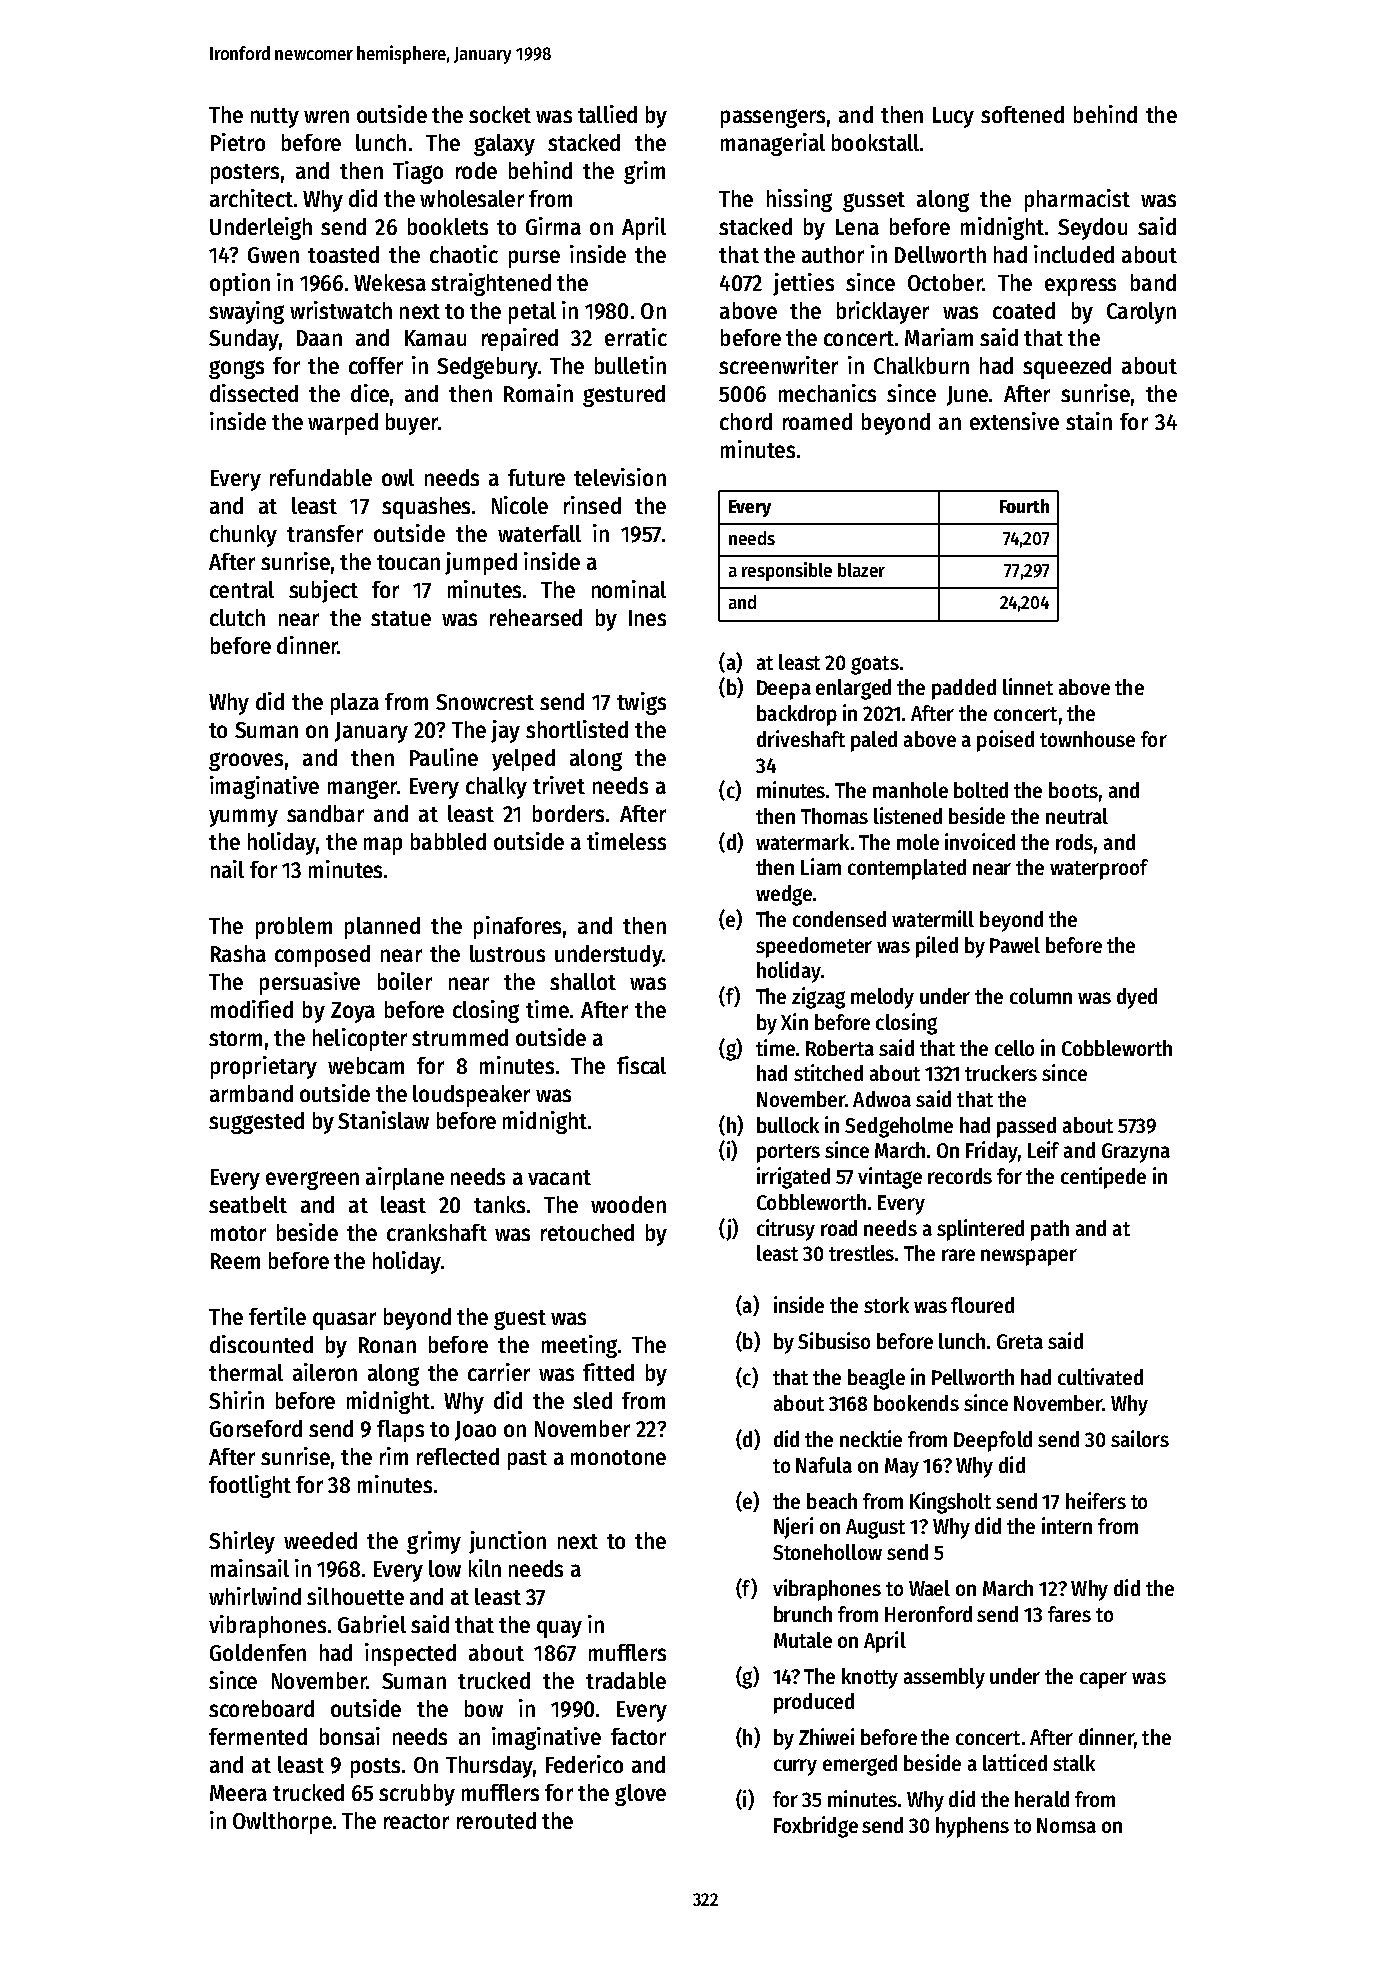  Describe the element at coordinates (275, 118) in the screenshot. I see `nutty` at that location.
